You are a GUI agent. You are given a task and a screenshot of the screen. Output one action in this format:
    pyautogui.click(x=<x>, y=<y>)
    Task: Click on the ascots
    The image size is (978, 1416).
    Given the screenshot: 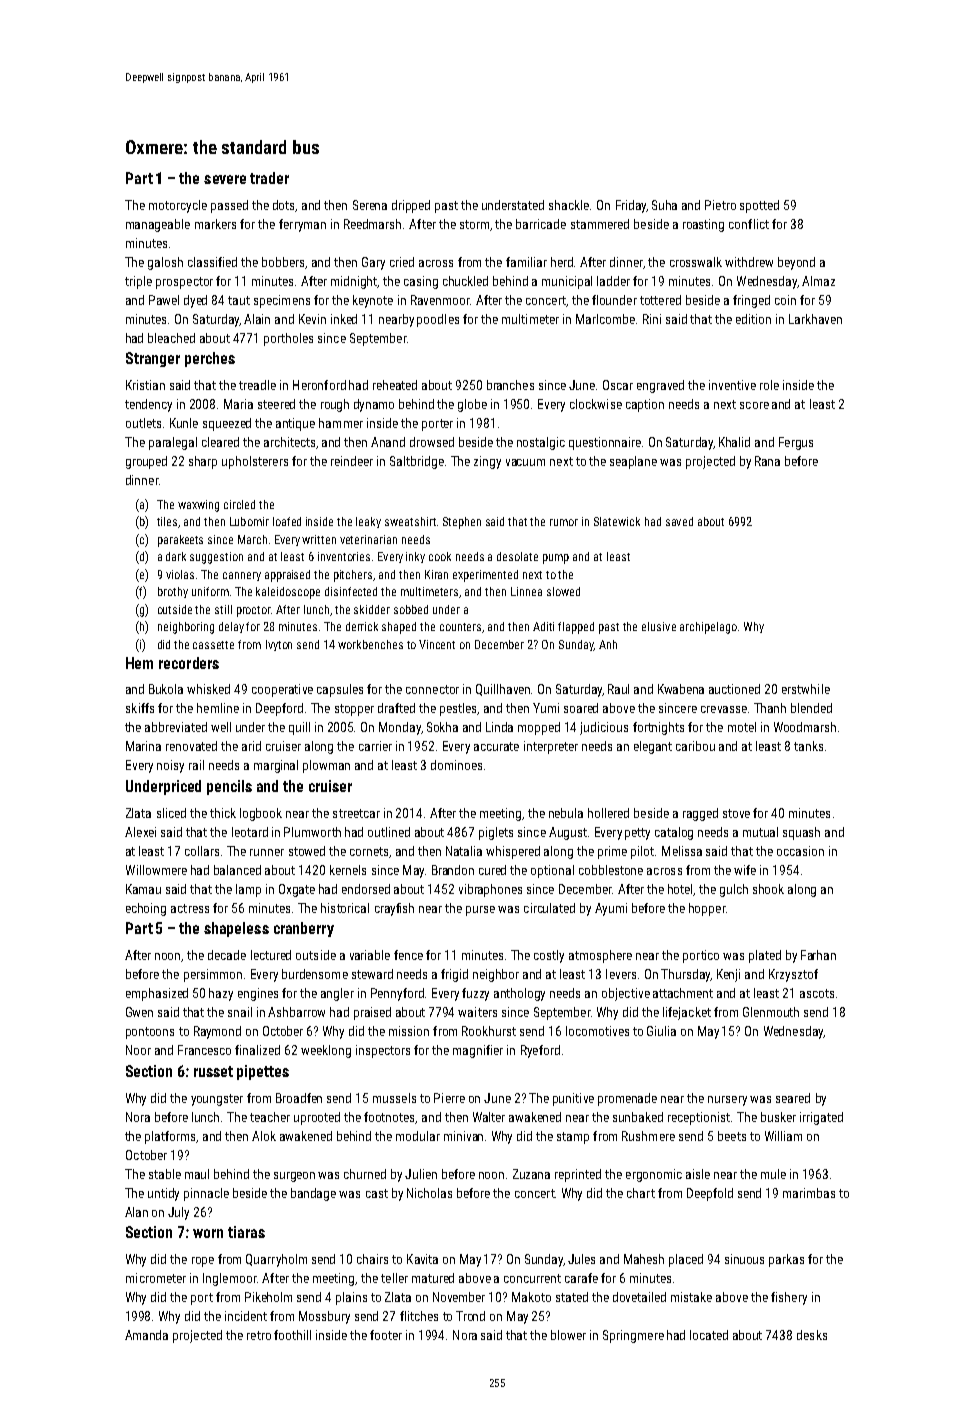 What is the action you would take?
    pyautogui.click(x=817, y=993)
